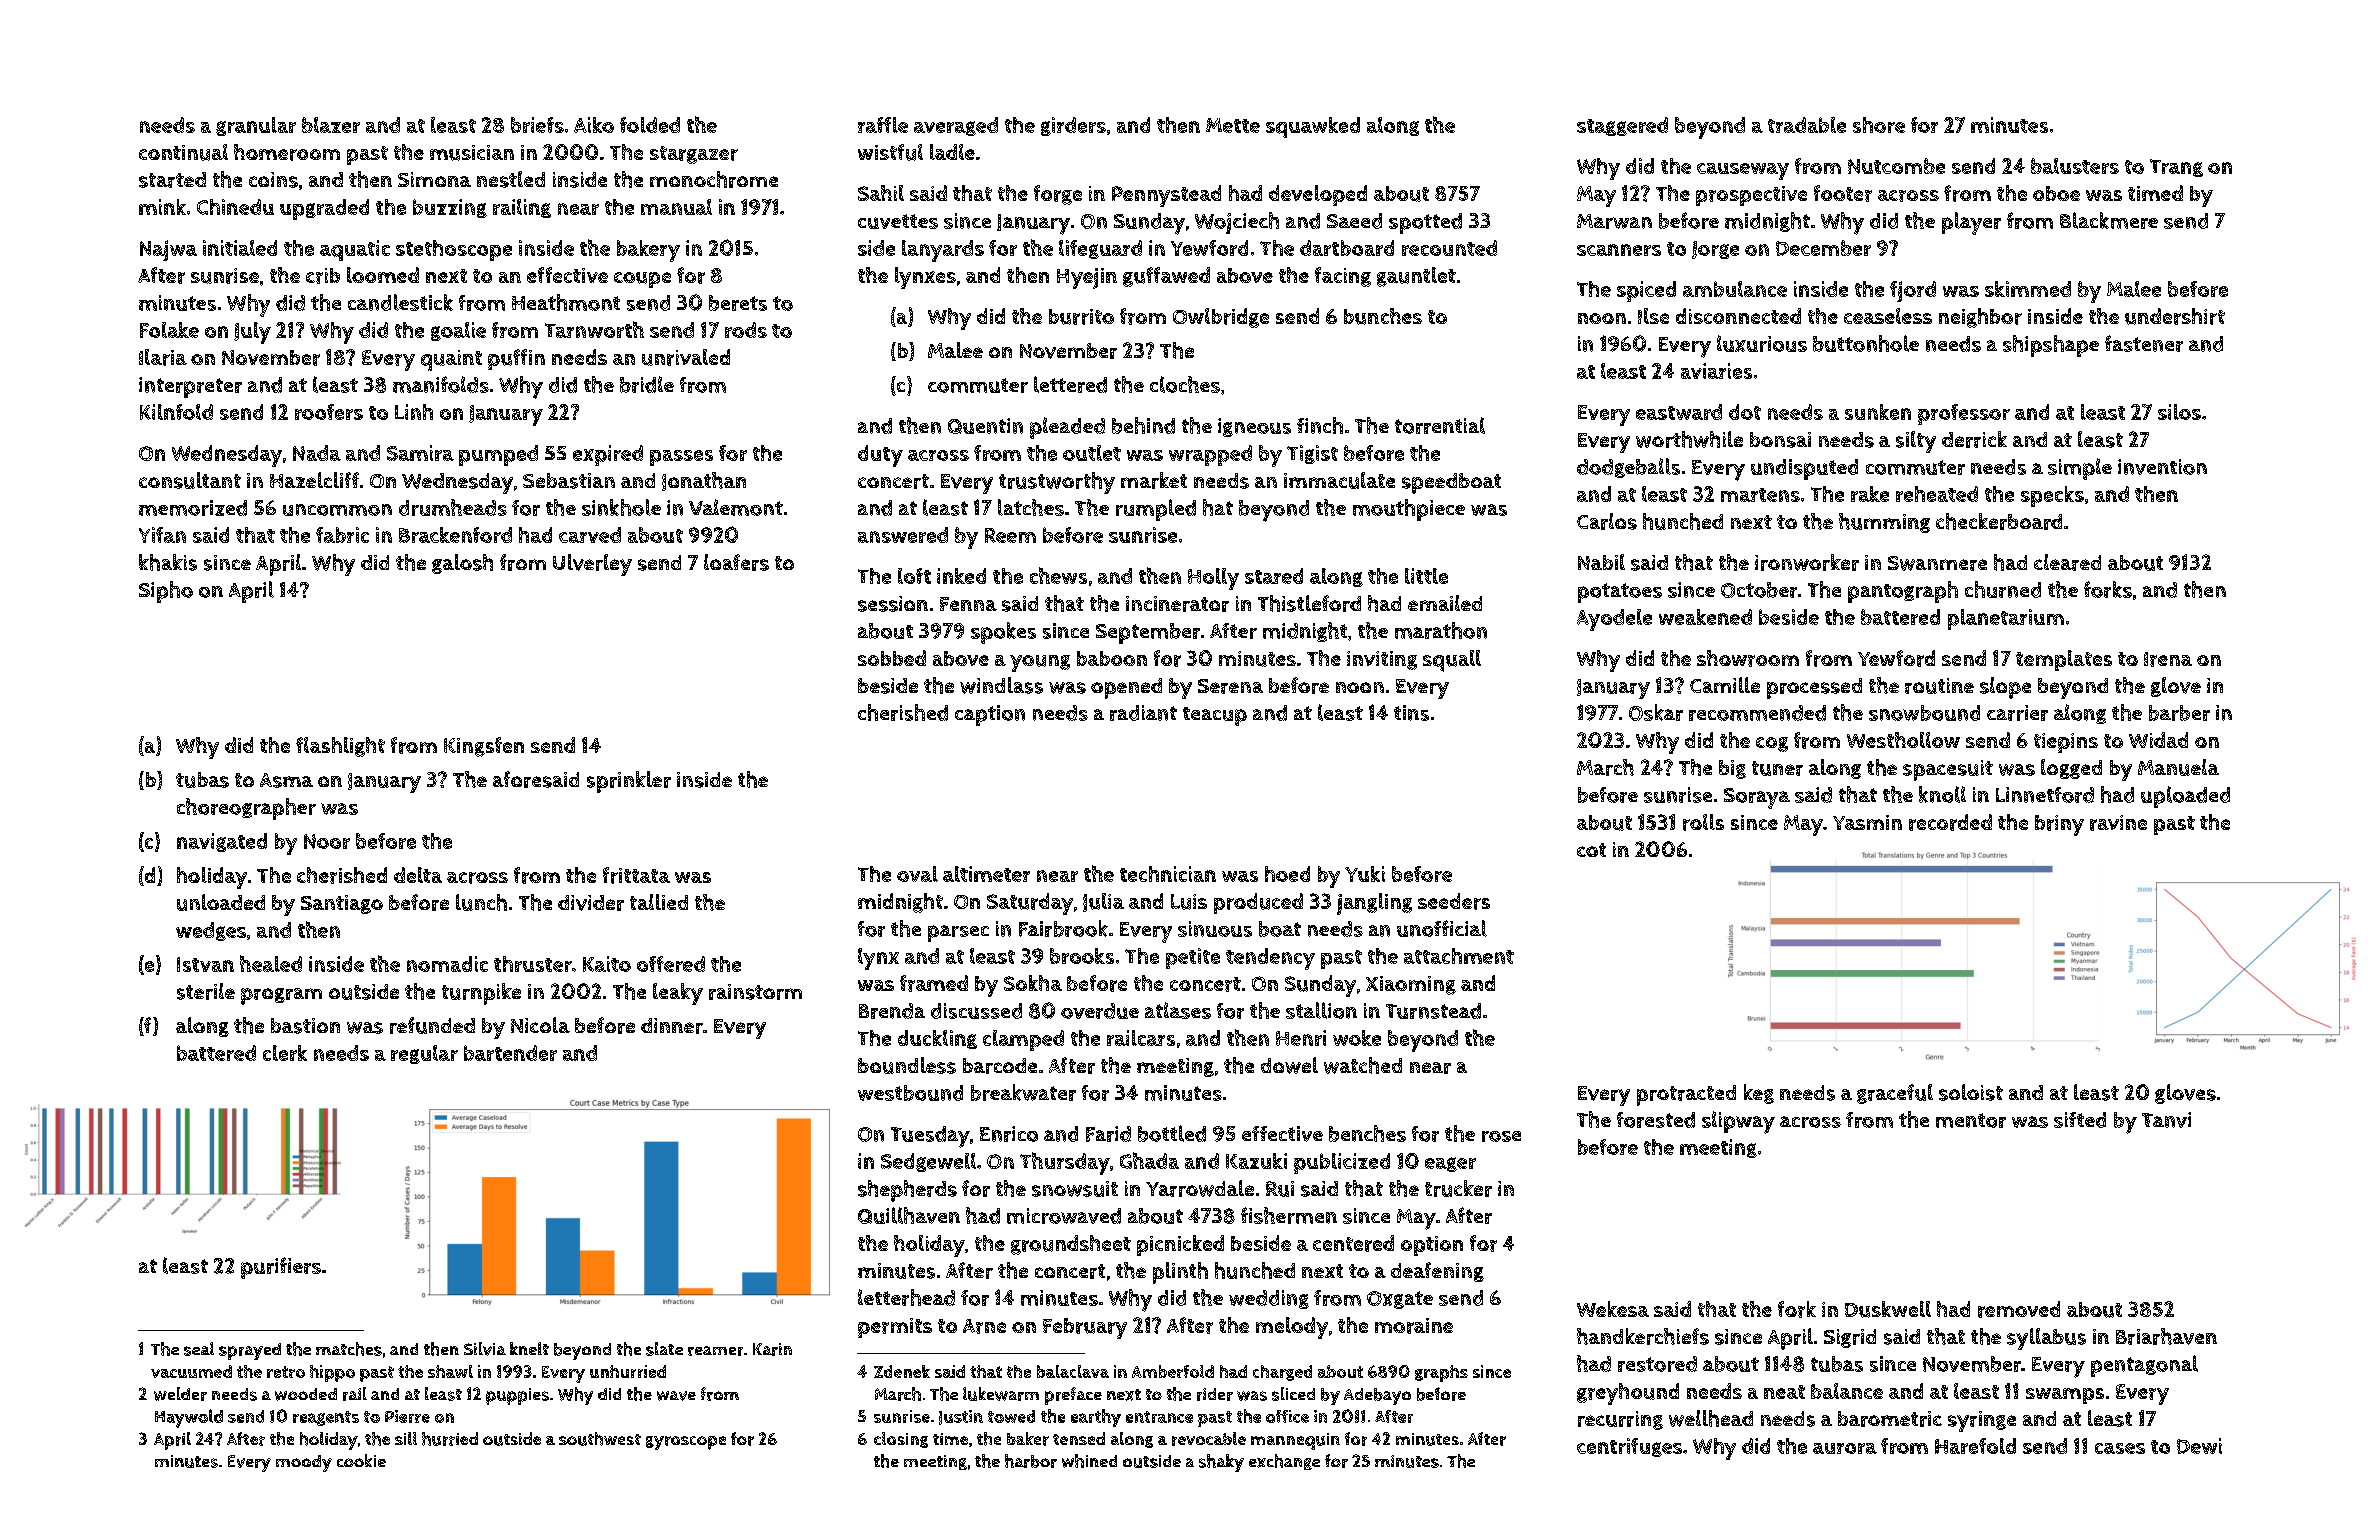 The image size is (2380, 1540). What do you see at coordinates (1180, 1273) in the page?
I see `plinth` at bounding box center [1180, 1273].
